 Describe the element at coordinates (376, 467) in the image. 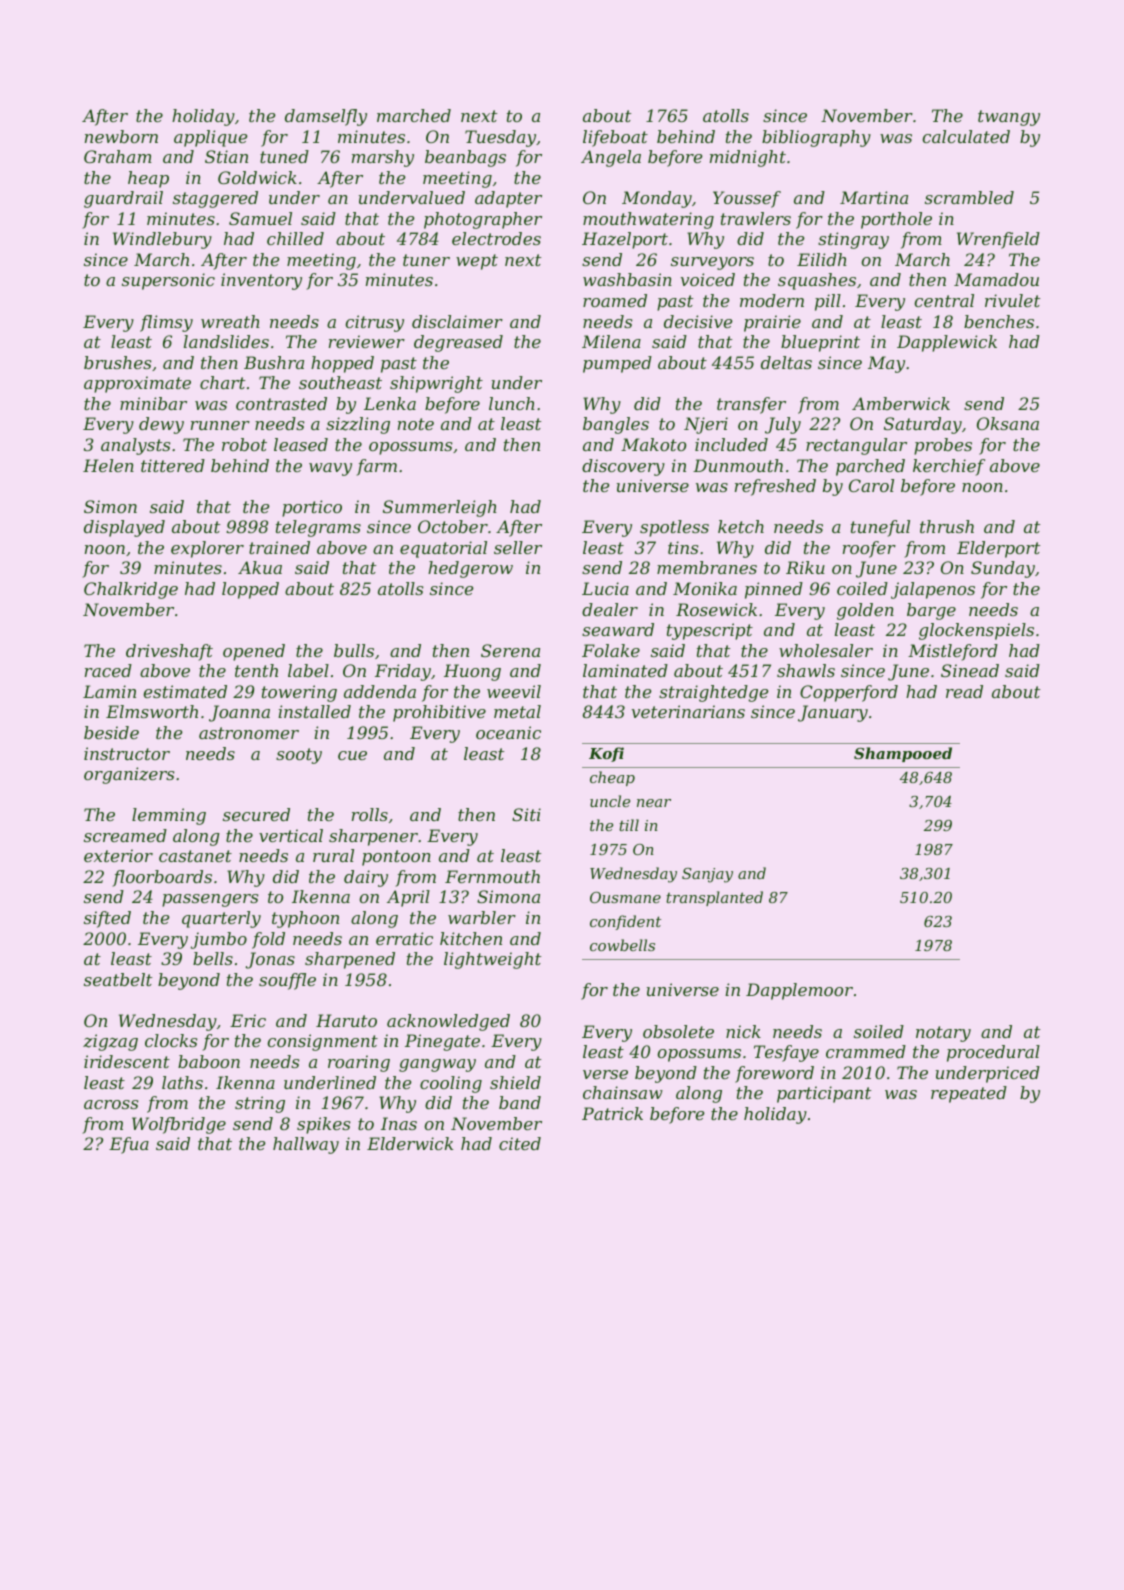

I see `farm` at that location.
